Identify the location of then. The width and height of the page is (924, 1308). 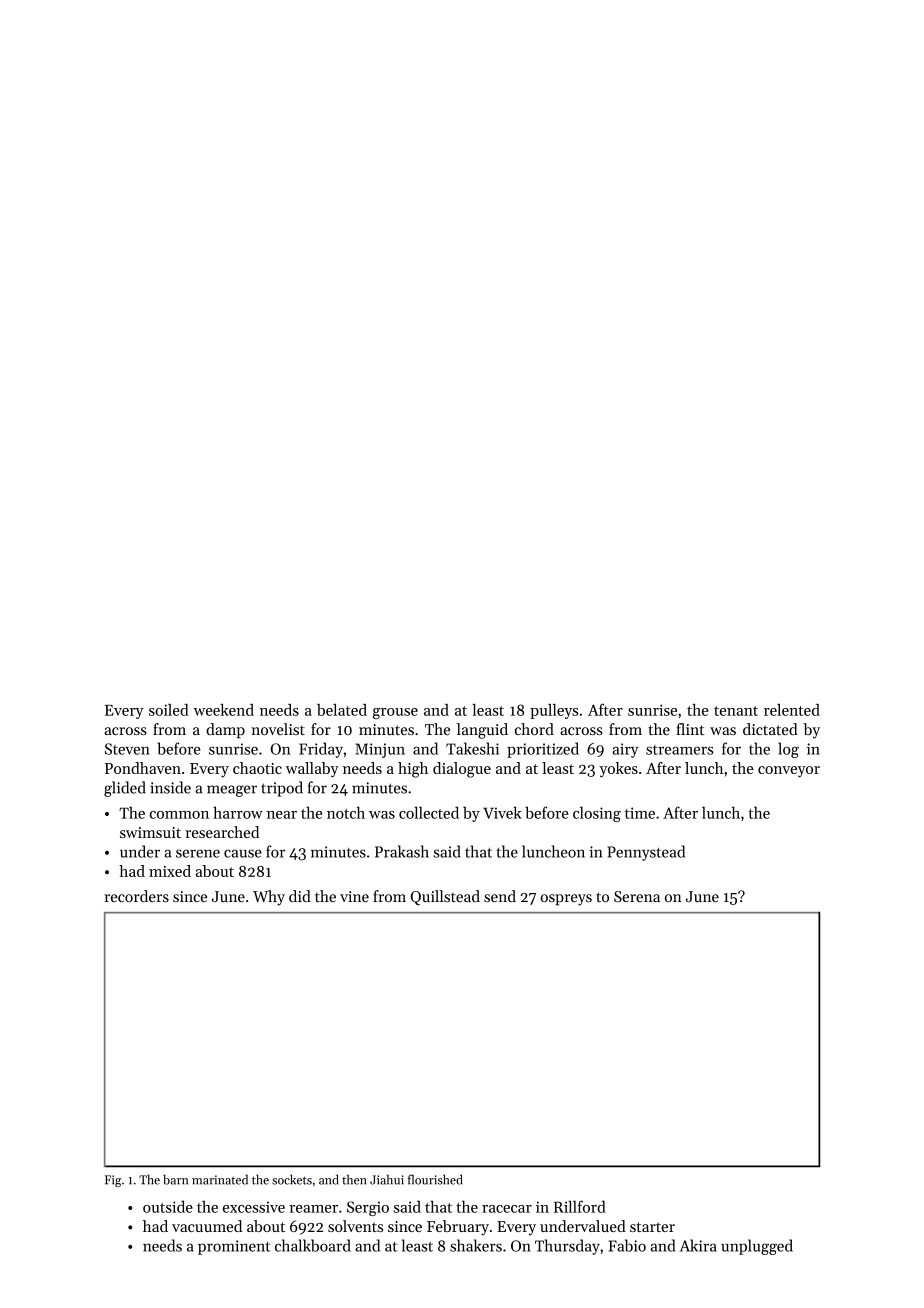
(354, 1179).
